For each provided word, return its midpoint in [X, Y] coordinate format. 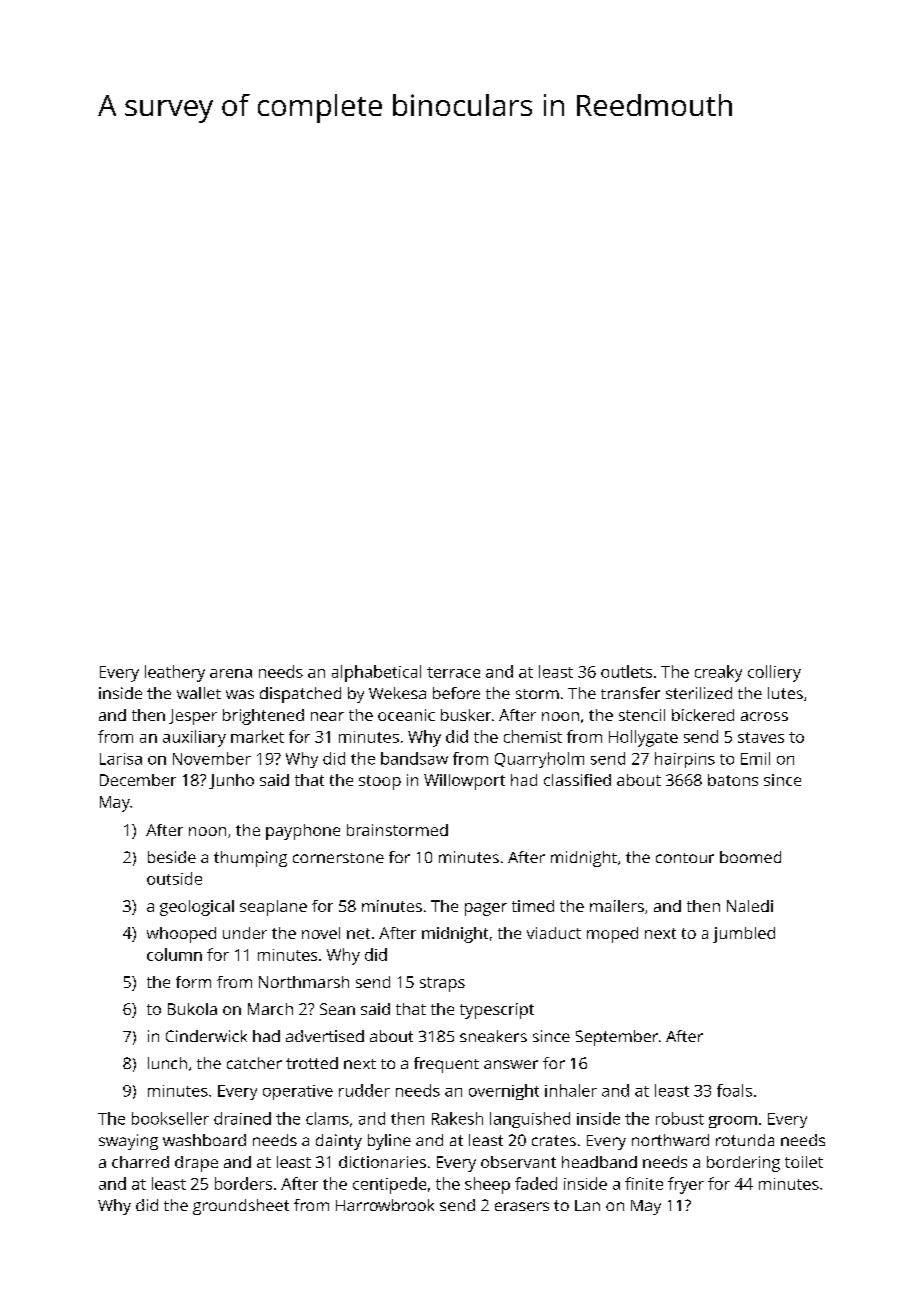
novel [321, 933]
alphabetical [376, 673]
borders [243, 1183]
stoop [380, 782]
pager [486, 909]
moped [612, 935]
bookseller [170, 1118]
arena [231, 673]
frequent [446, 1065]
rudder [364, 1090]
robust [680, 1118]
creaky [718, 673]
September [617, 1038]
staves [761, 737]
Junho [231, 781]
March [270, 1009]
